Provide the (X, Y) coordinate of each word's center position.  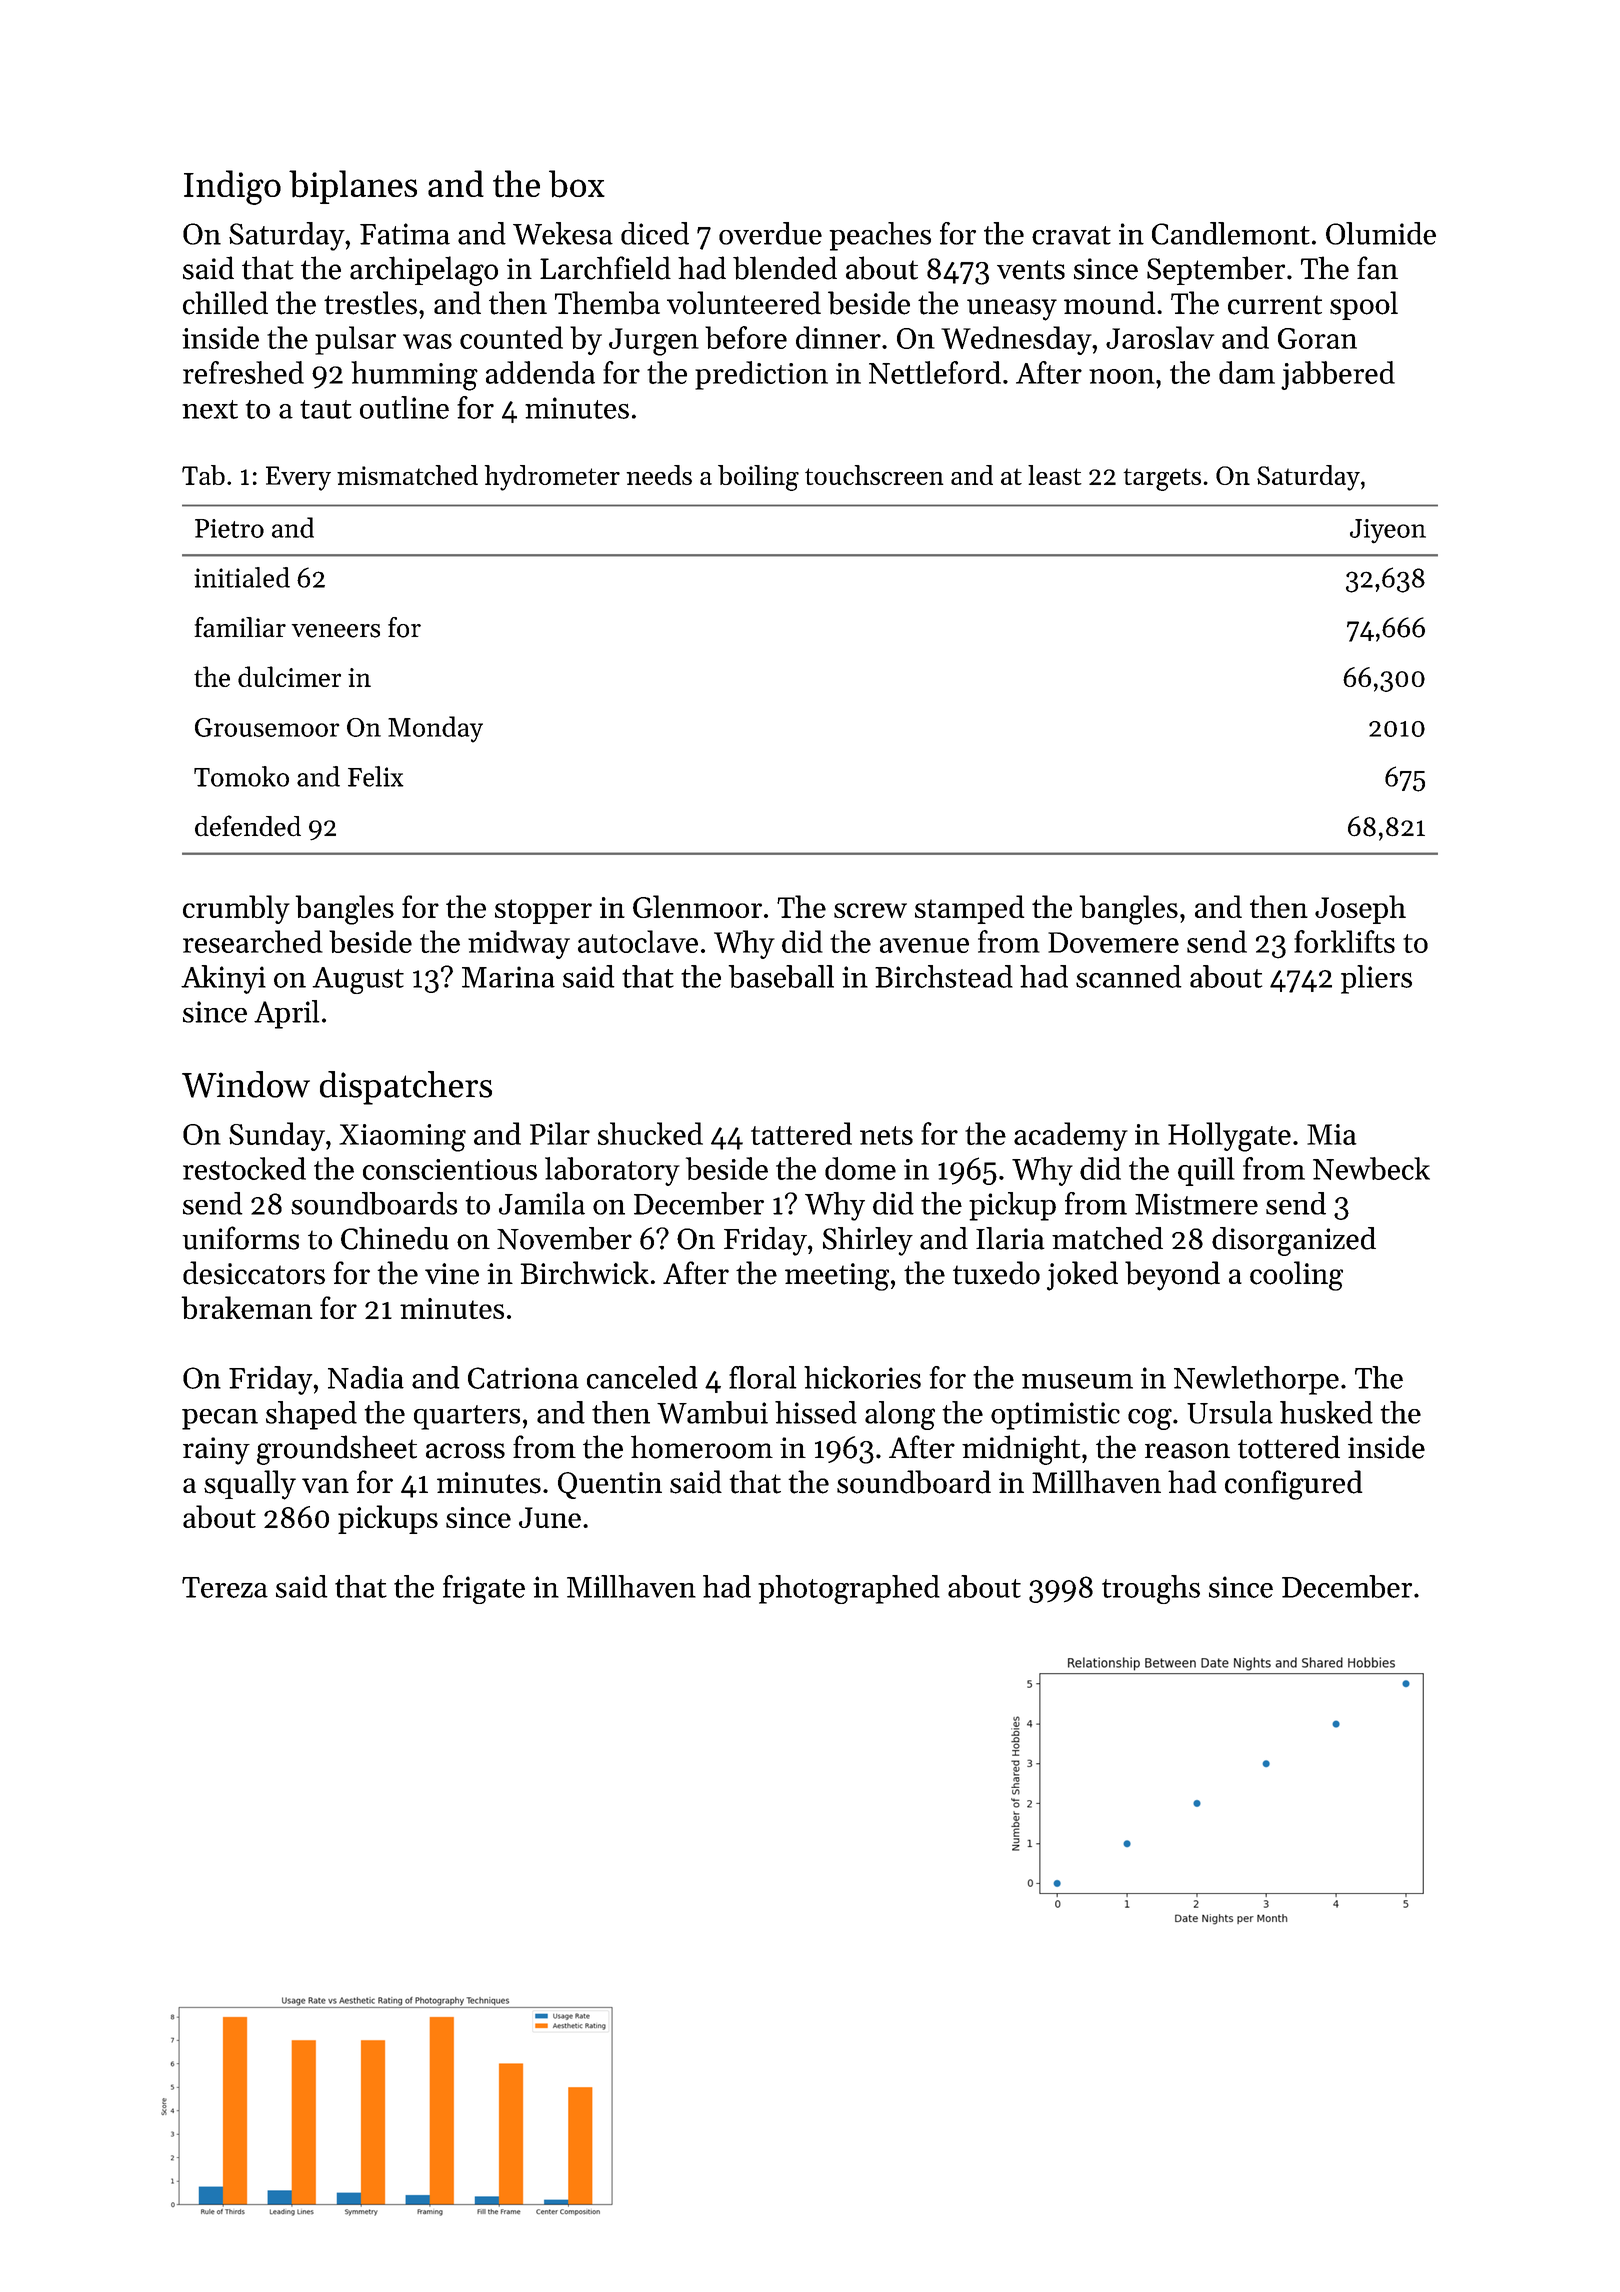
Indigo (232, 187)
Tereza (225, 1587)
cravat (1071, 235)
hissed (816, 1412)
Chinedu (395, 1238)
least (1055, 475)
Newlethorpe (1256, 1380)
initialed (242, 577)
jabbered (1338, 375)
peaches (880, 236)
